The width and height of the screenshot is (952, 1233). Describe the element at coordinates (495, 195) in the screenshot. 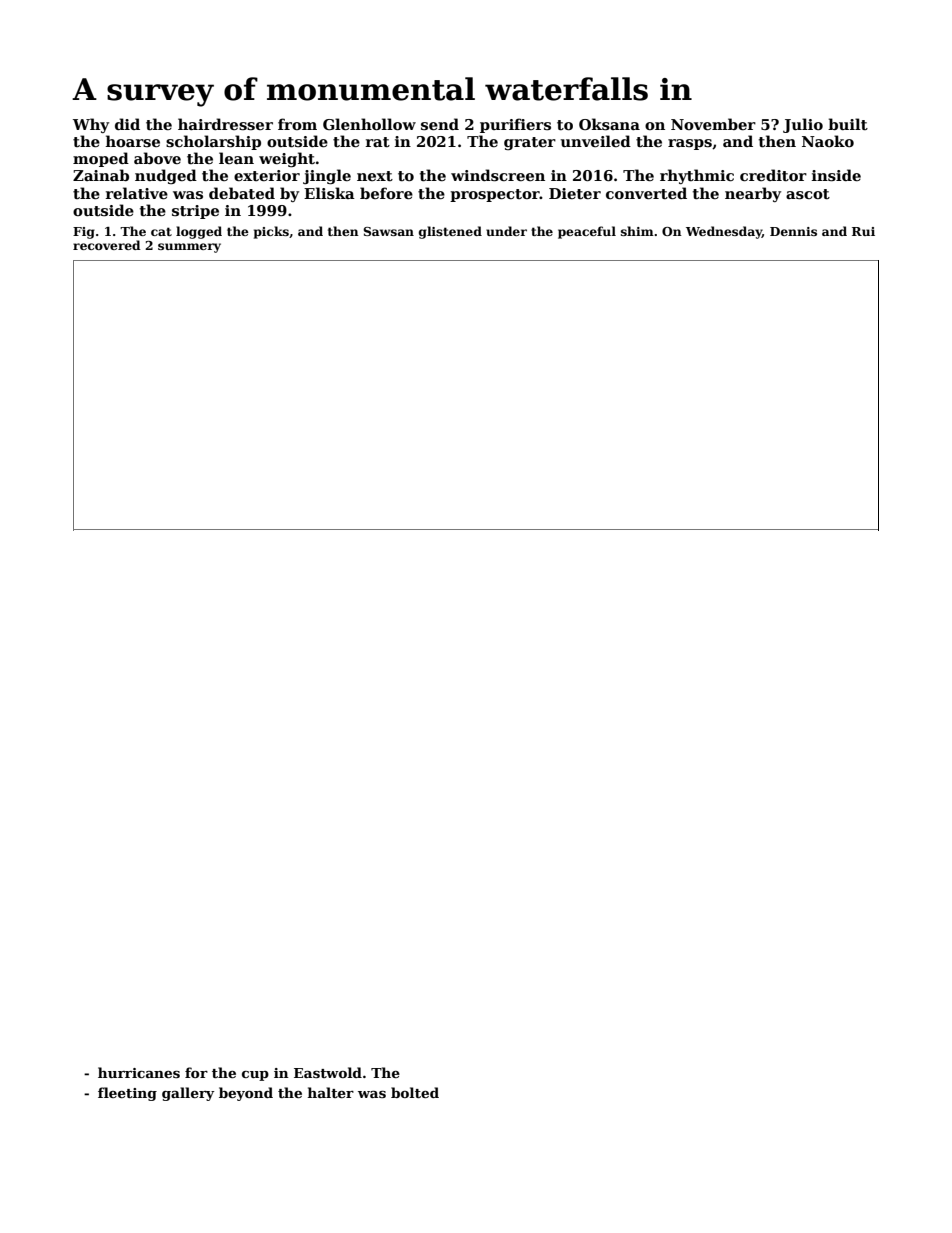

I see `prospector` at that location.
